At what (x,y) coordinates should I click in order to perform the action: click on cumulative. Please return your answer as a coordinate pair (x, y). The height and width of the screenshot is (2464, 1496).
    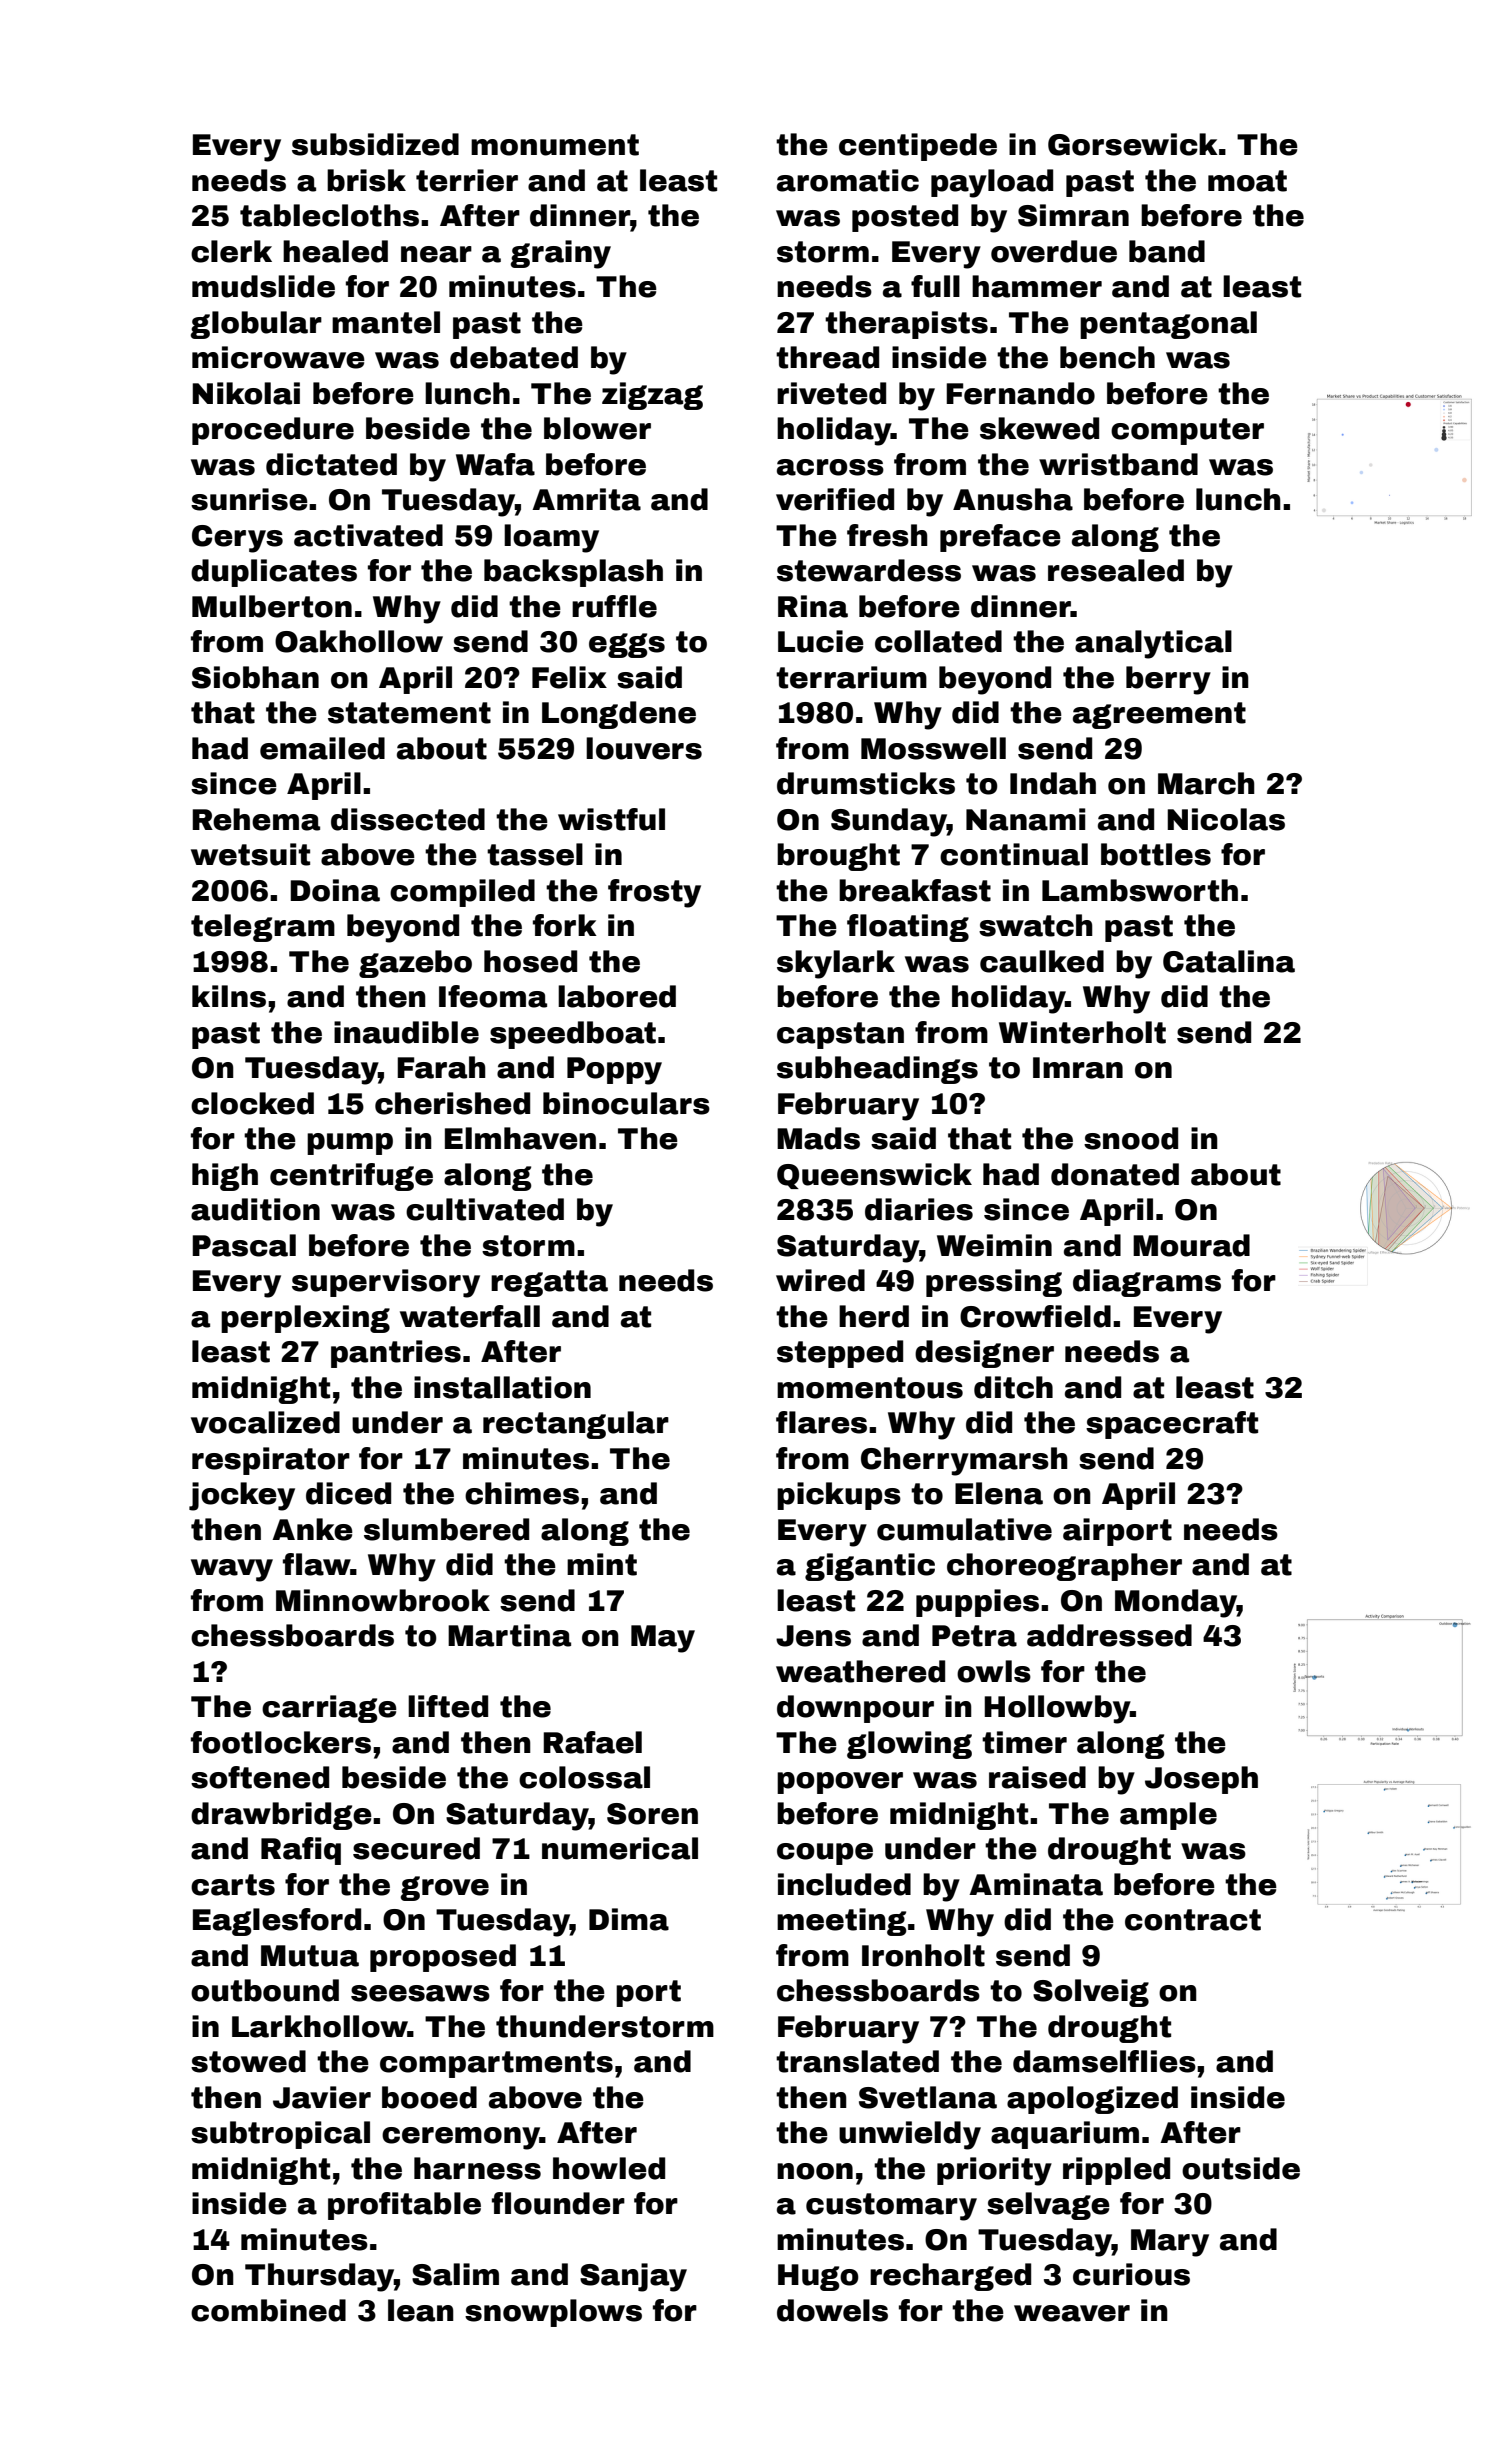
    Looking at the image, I should click on (964, 1529).
